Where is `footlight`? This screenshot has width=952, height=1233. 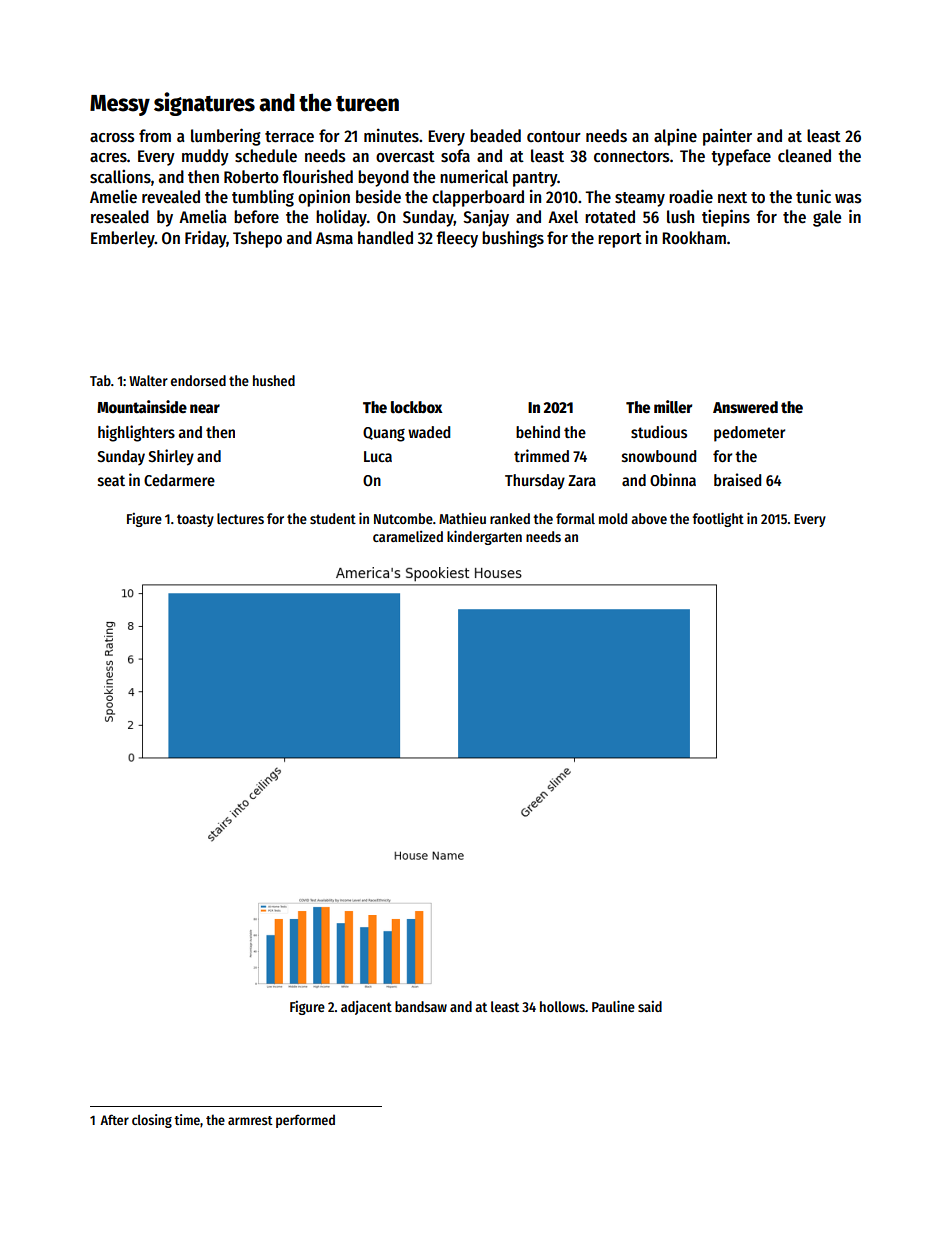 footlight is located at coordinates (718, 519).
